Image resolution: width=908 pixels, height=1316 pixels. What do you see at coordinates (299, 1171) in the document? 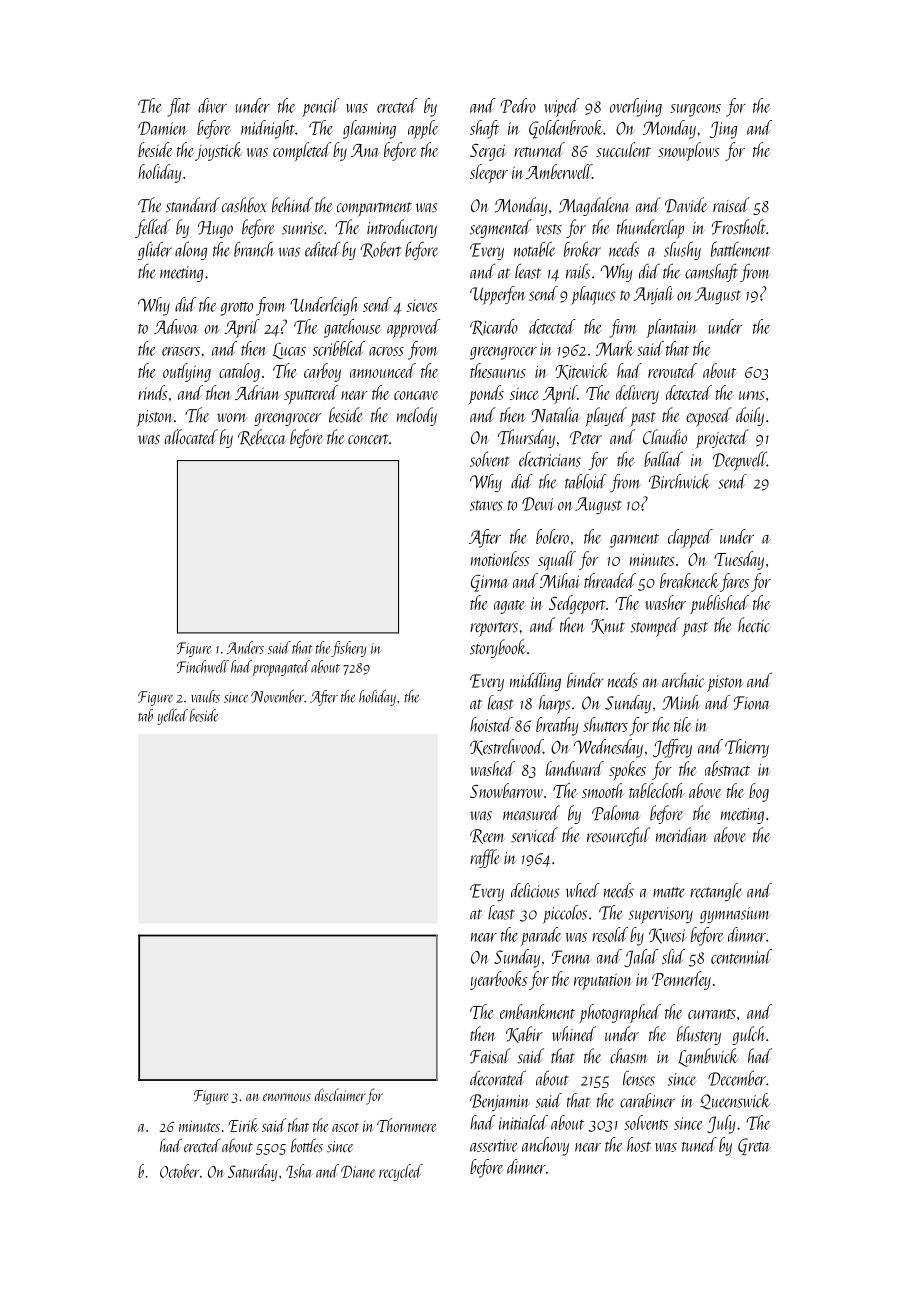
I see `Isha` at bounding box center [299, 1171].
